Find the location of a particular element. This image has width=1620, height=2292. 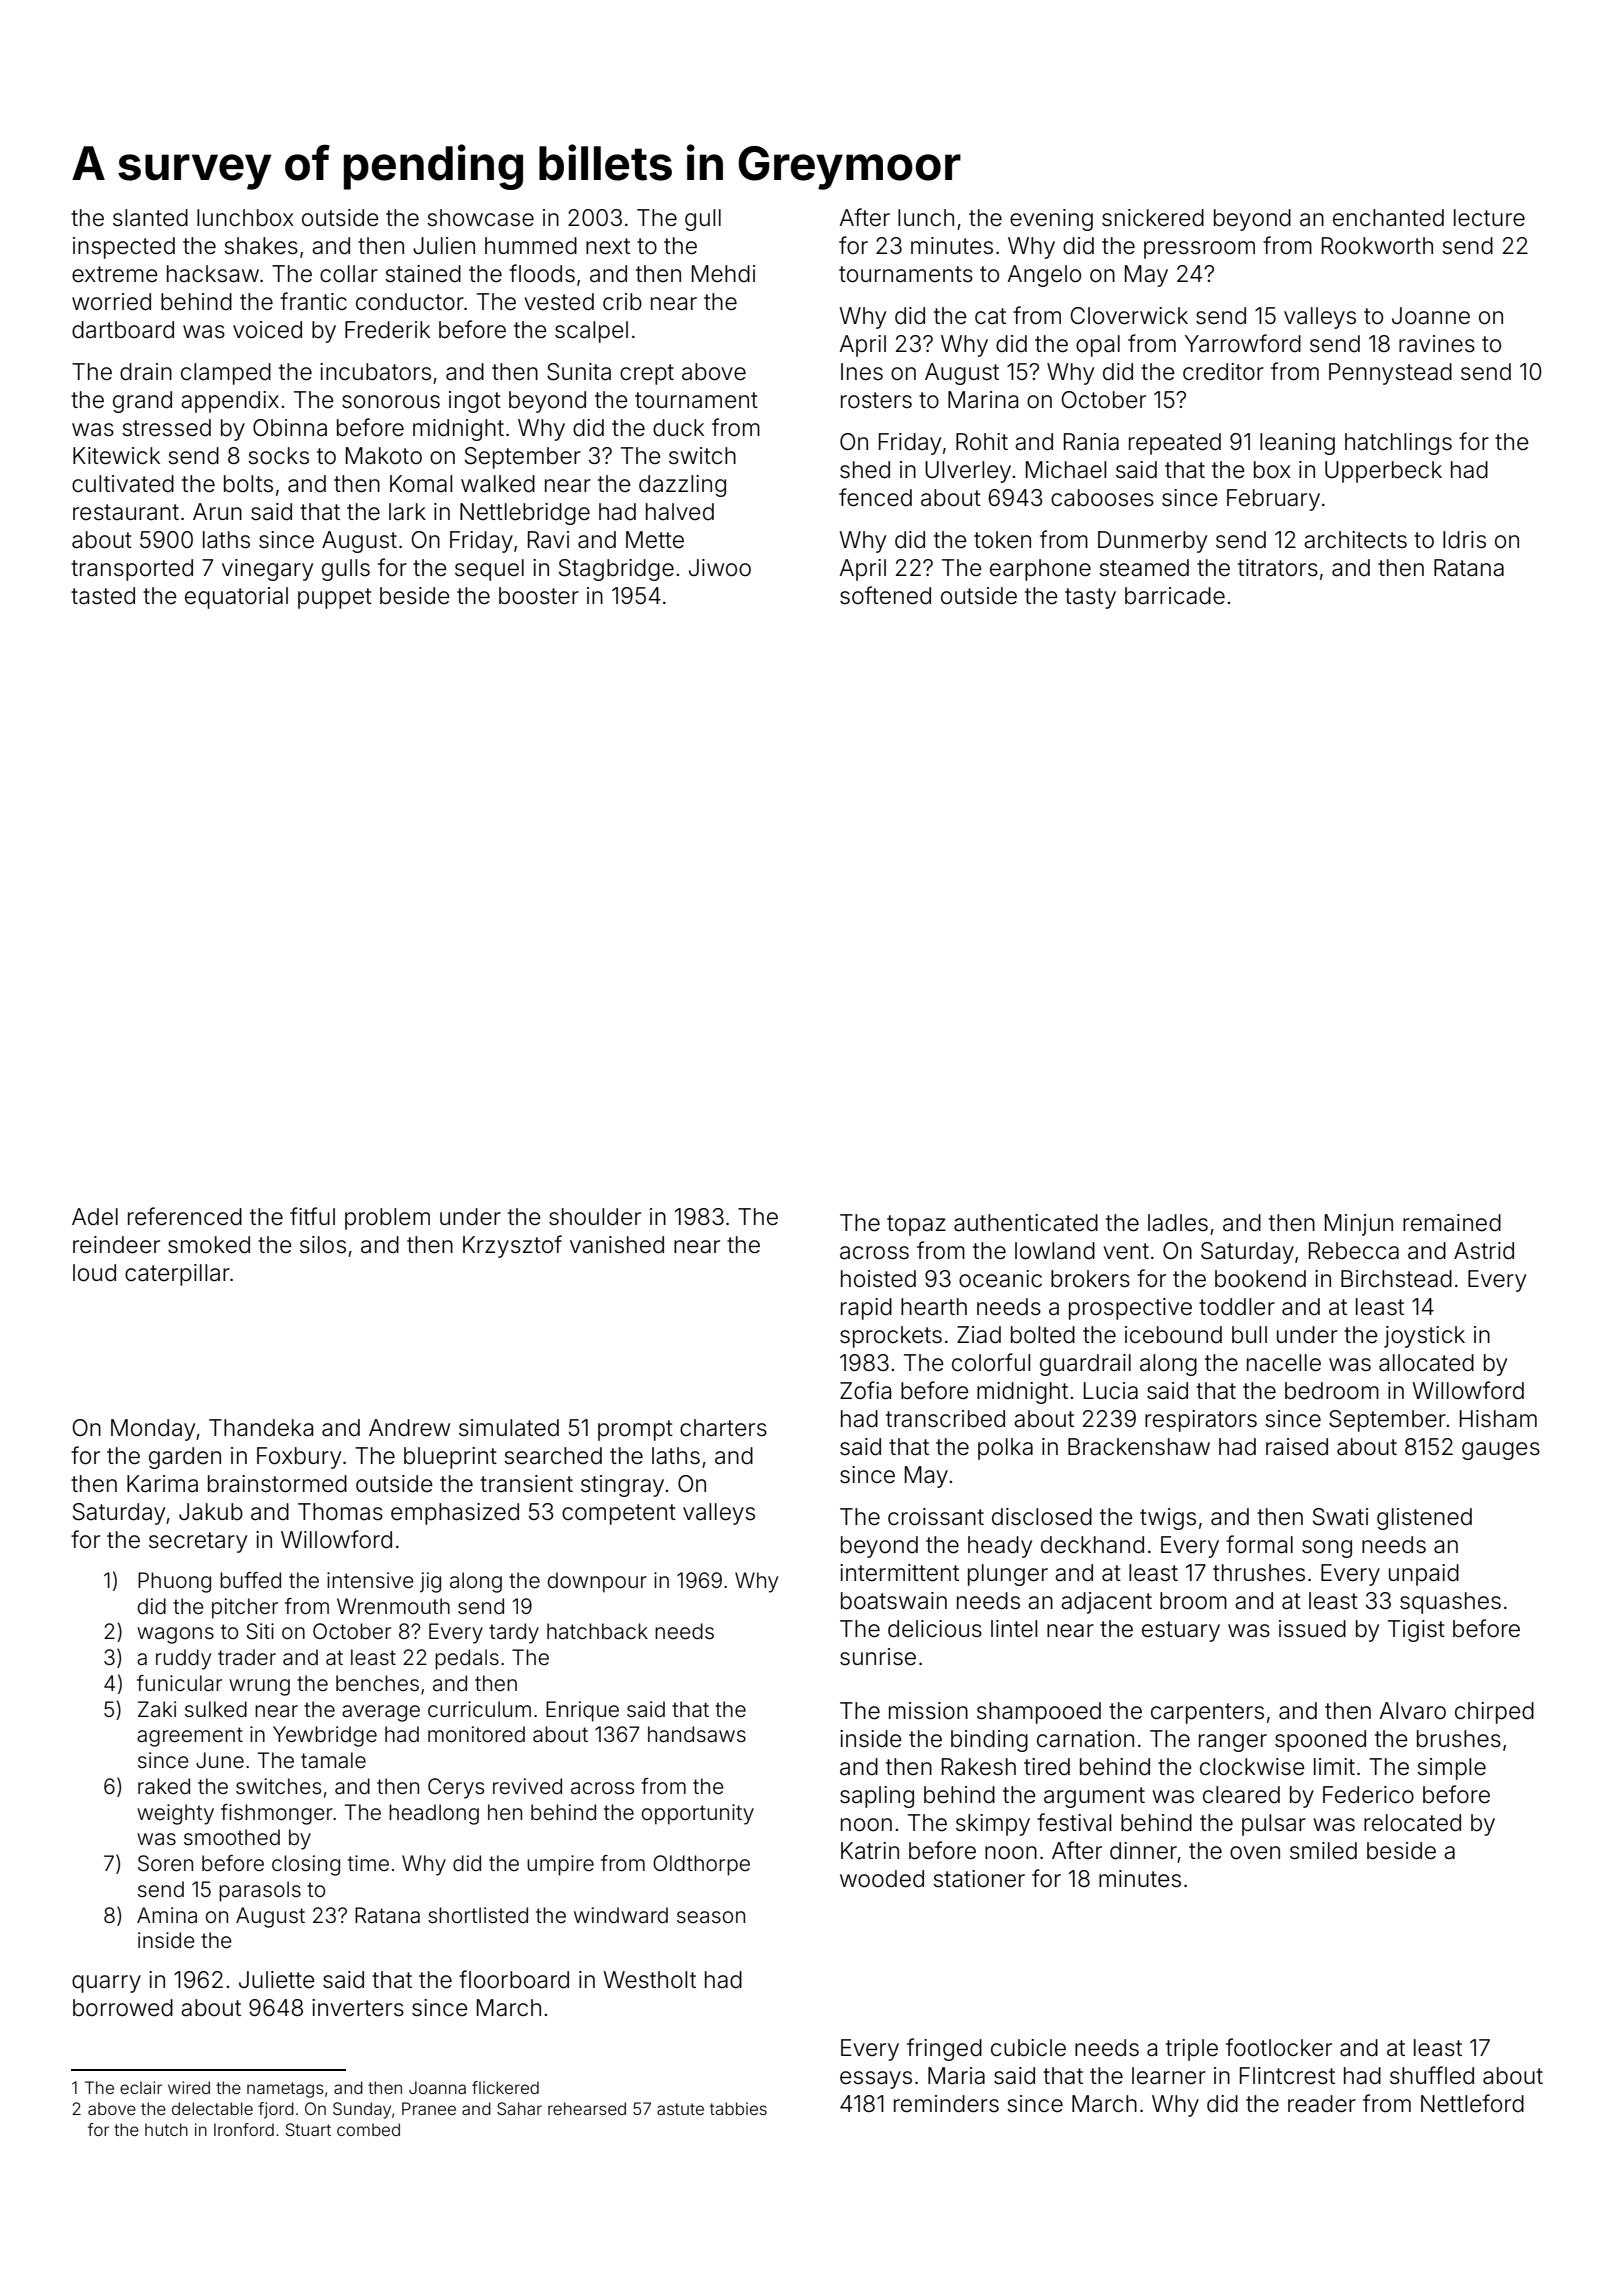

competent is located at coordinates (619, 1514).
